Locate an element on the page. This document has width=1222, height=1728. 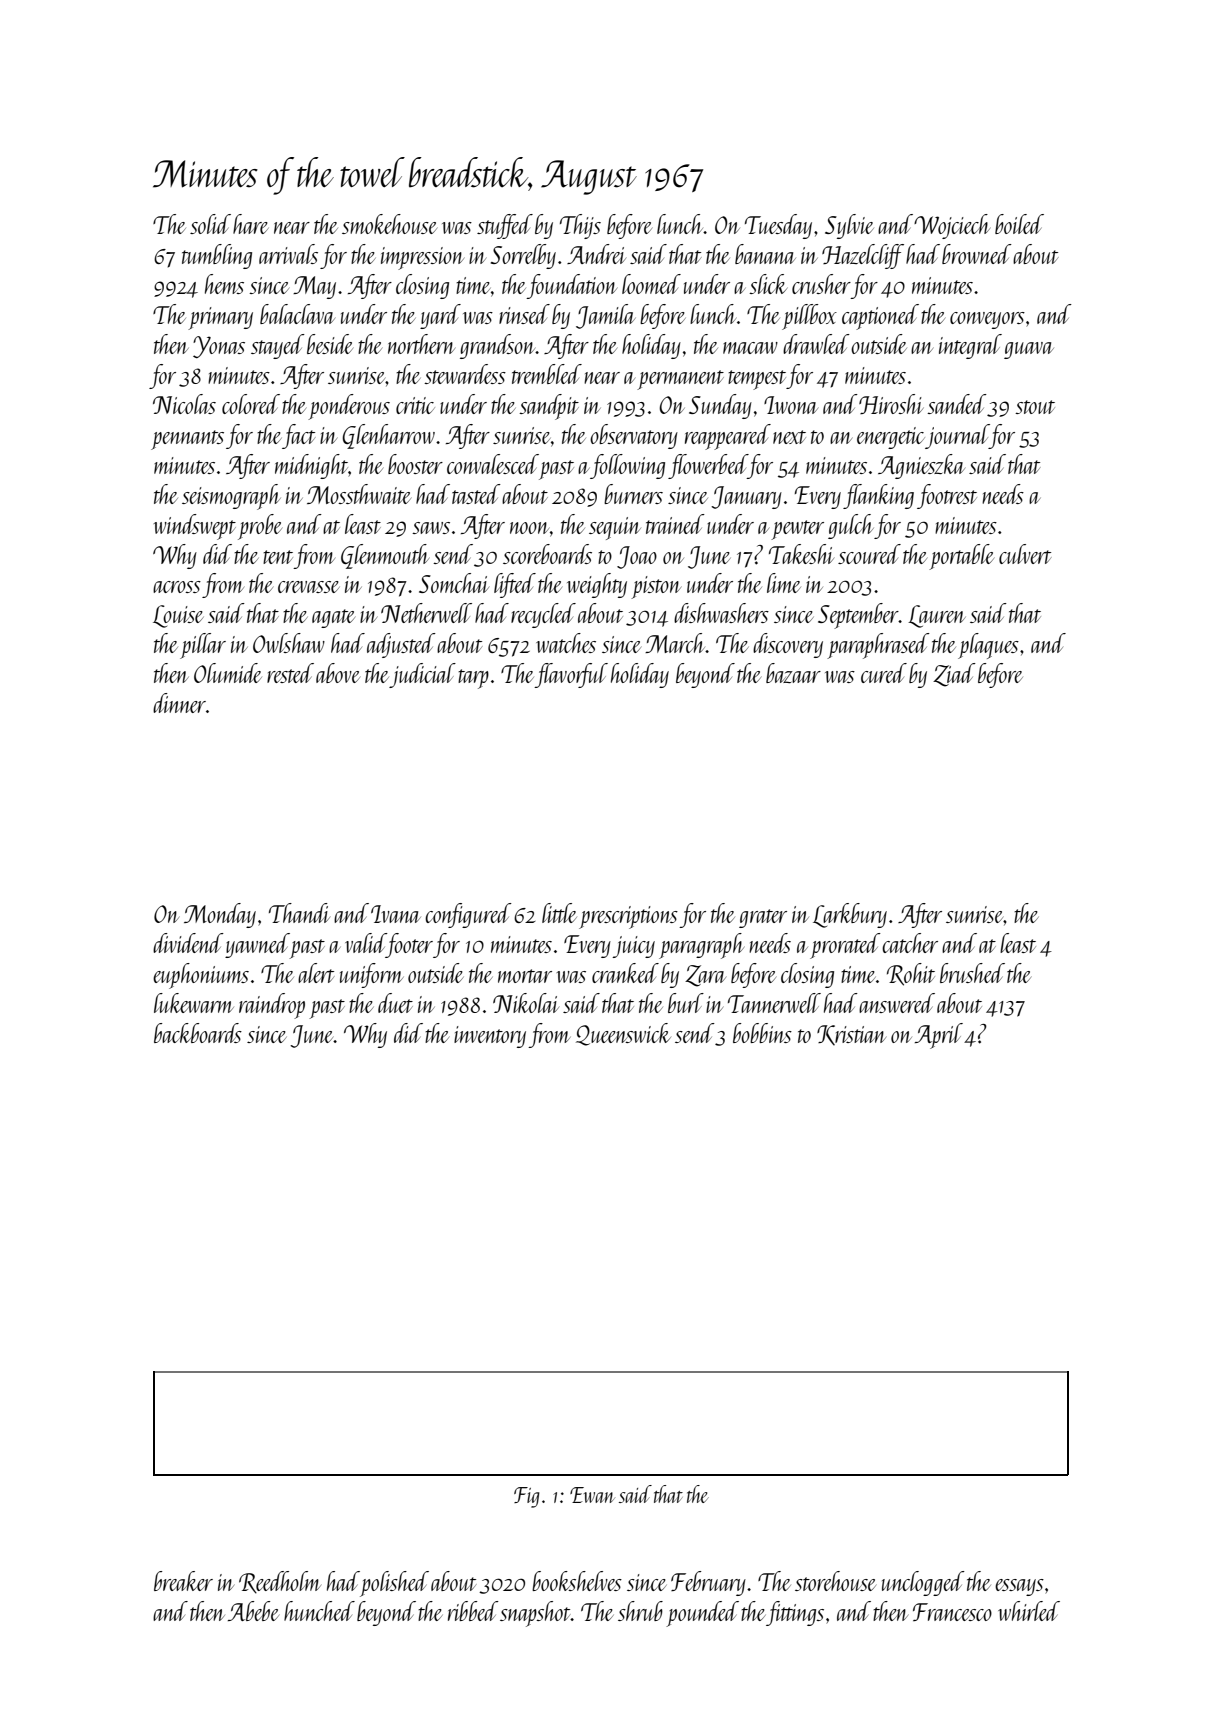
Ewan is located at coordinates (592, 1495).
